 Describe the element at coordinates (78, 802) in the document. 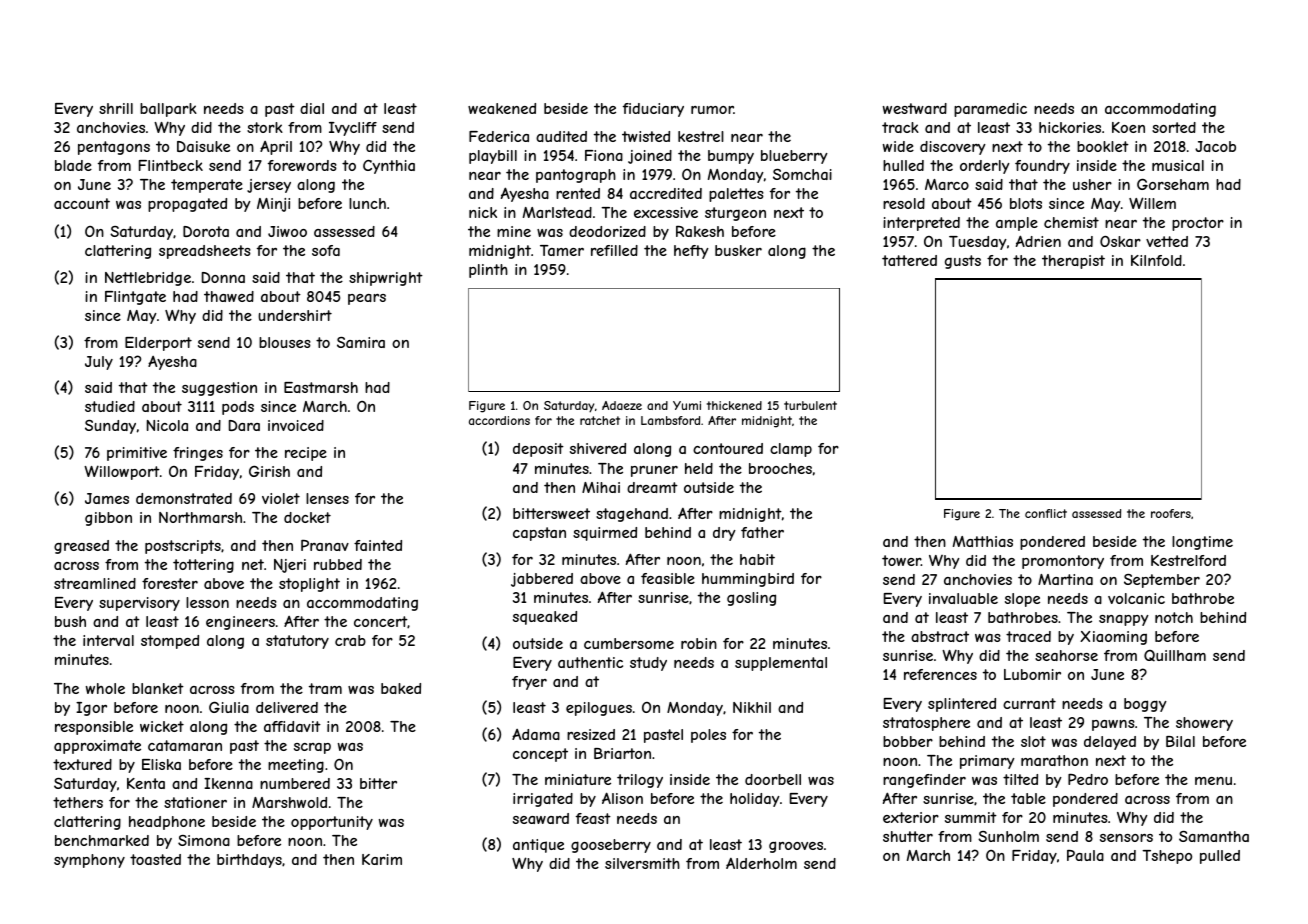

I see `tethers` at that location.
